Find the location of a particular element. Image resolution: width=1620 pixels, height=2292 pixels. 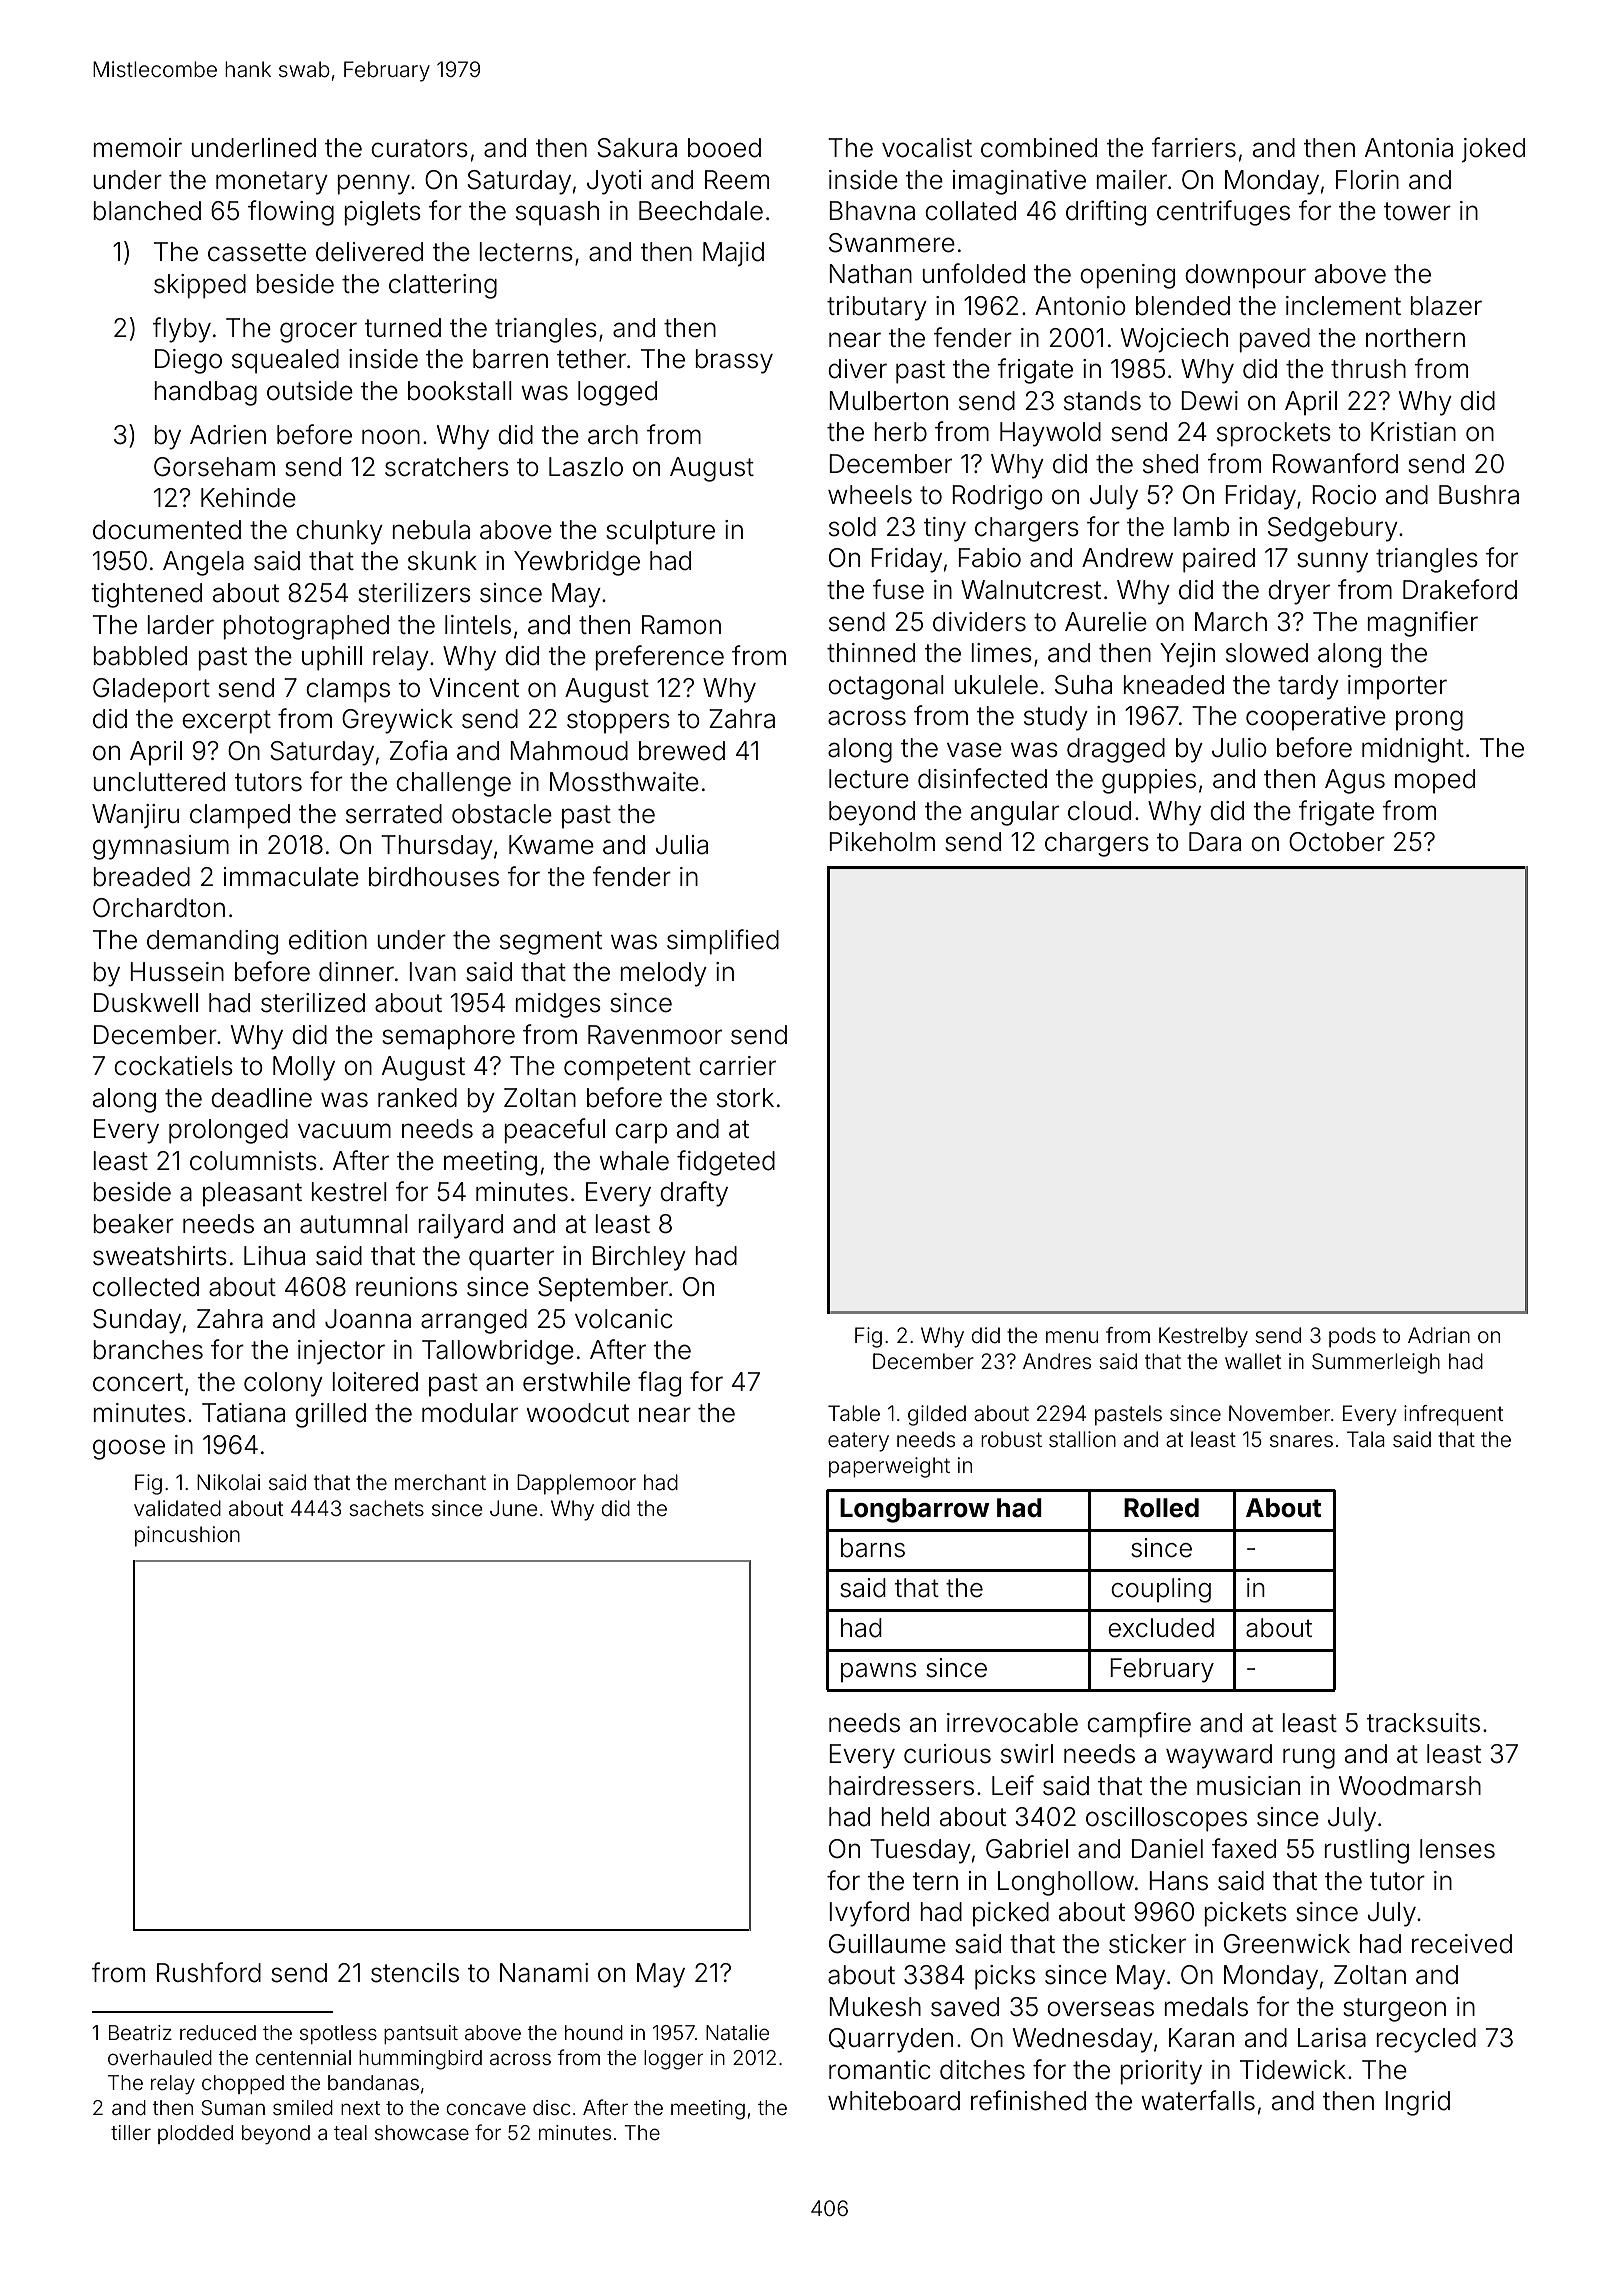

Kehinde is located at coordinates (248, 498).
